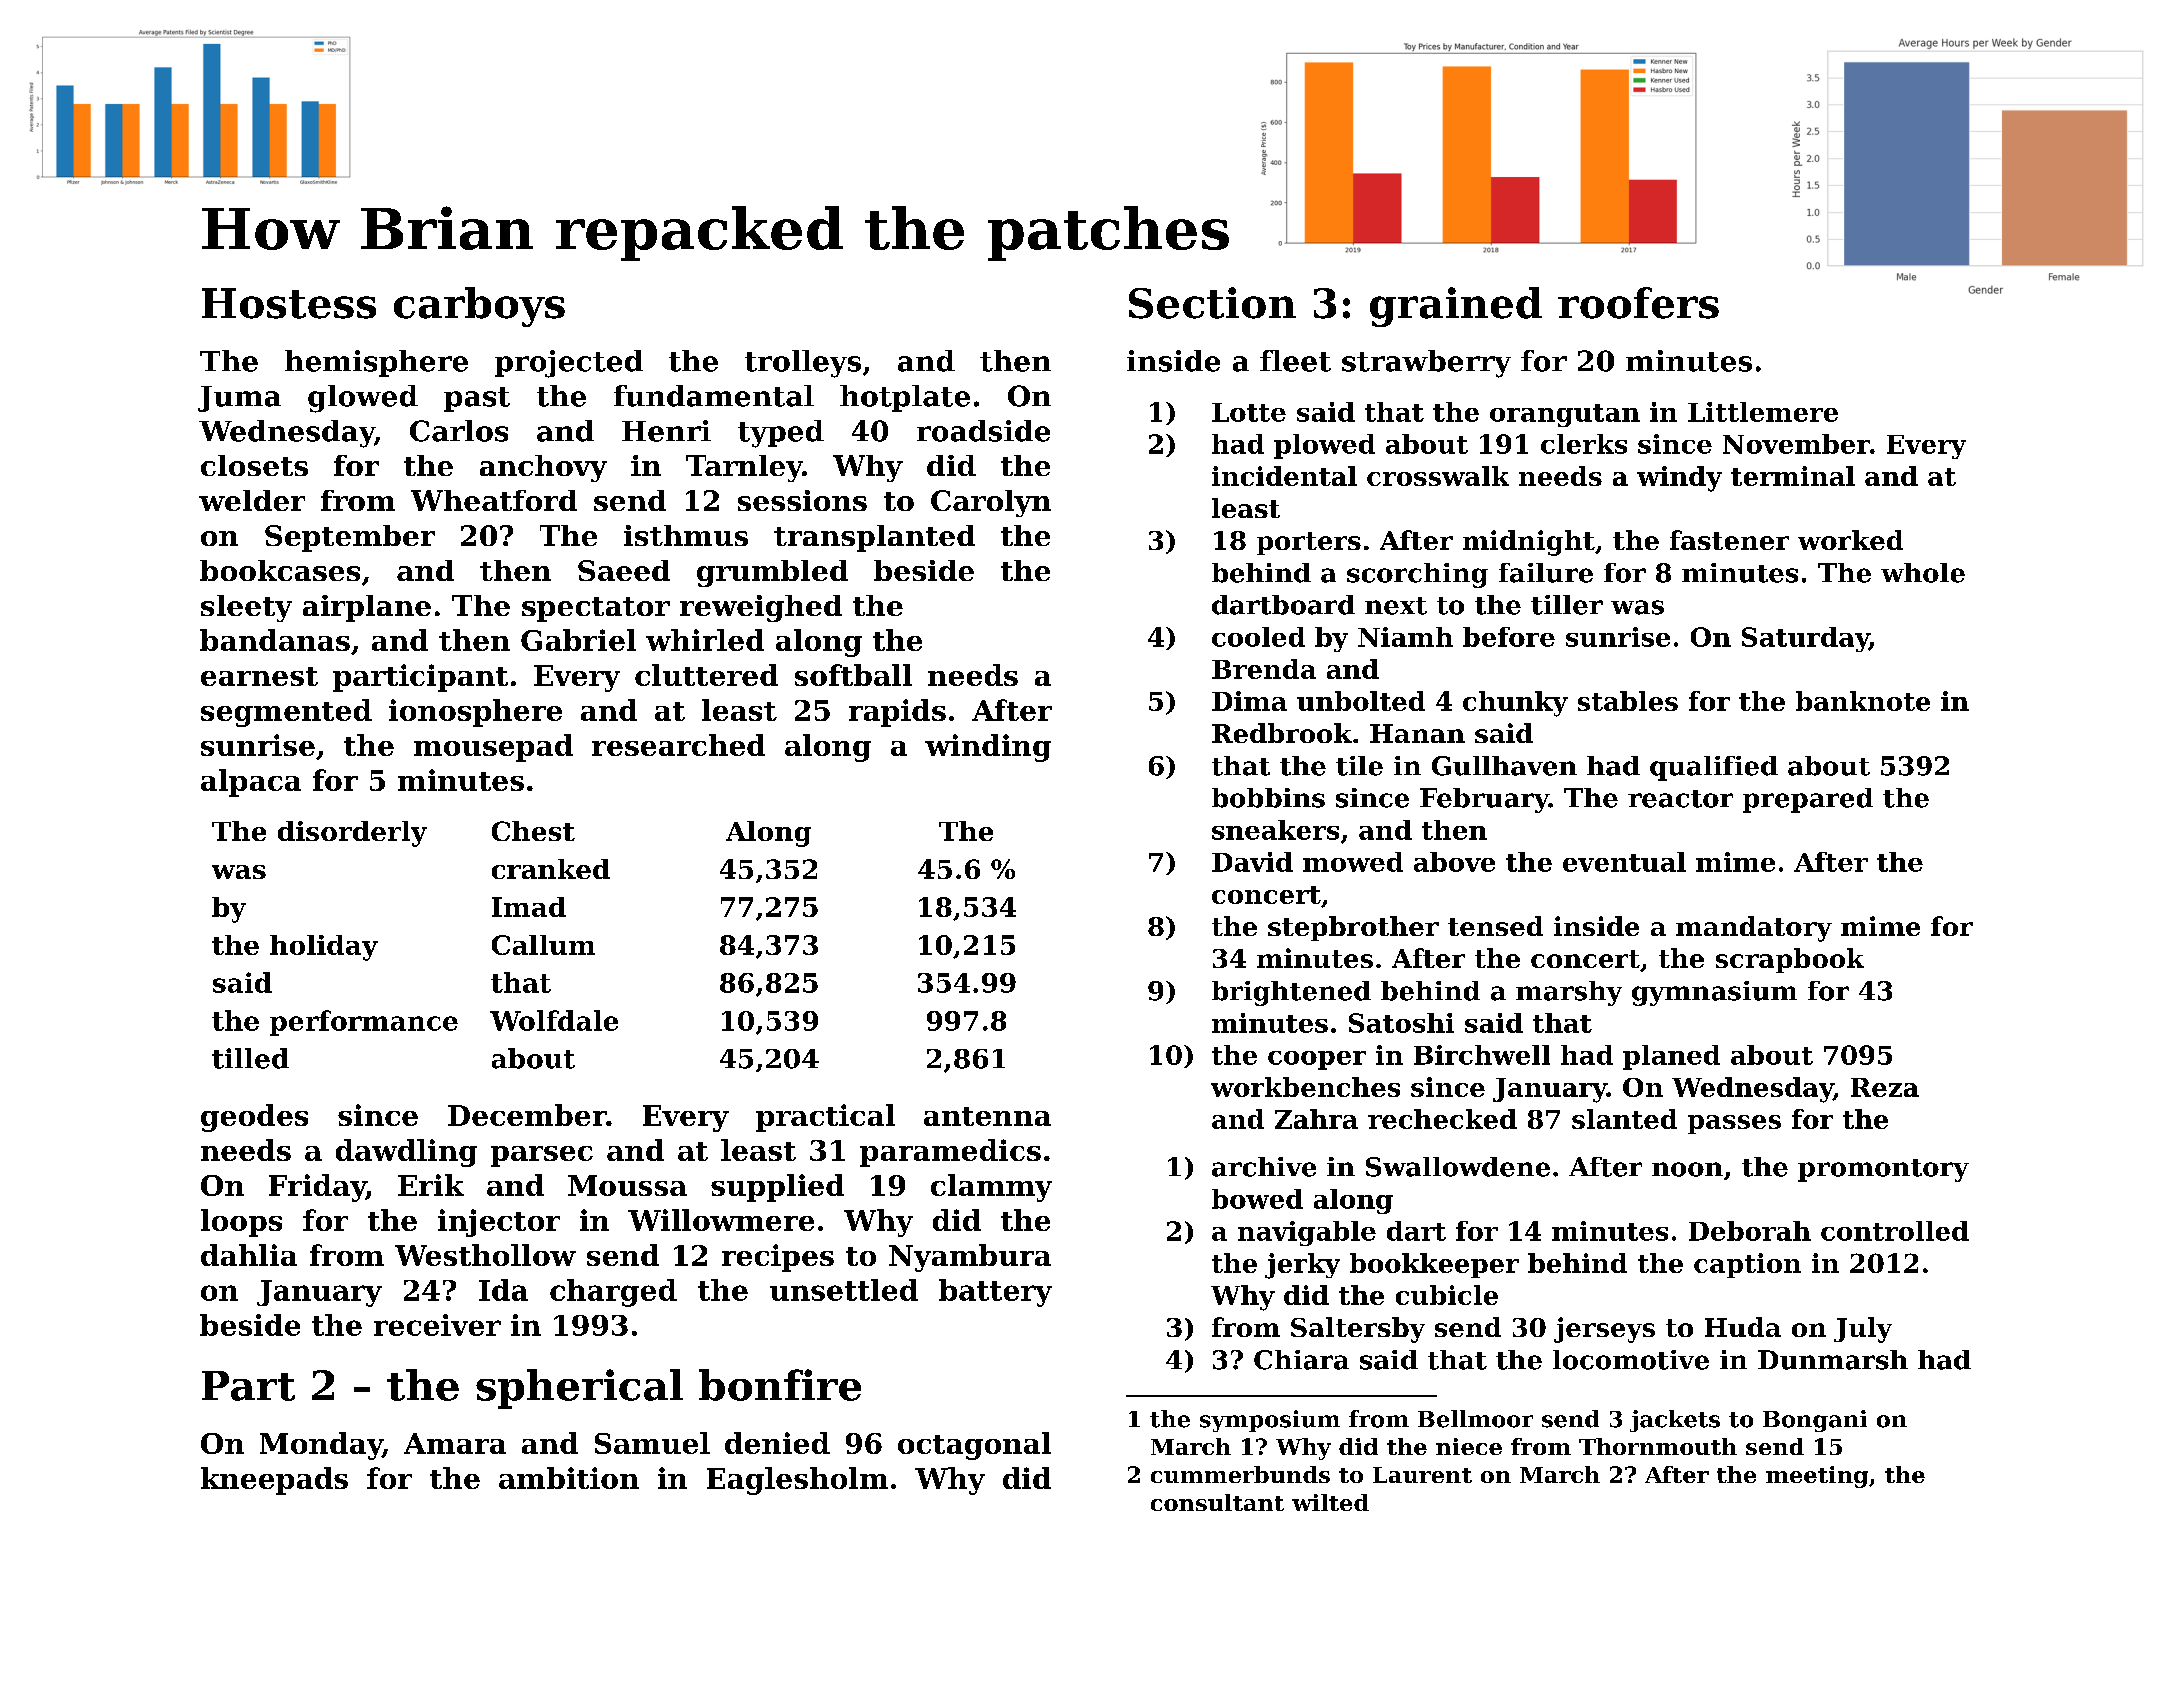  What do you see at coordinates (1567, 605) in the document?
I see `tiller` at bounding box center [1567, 605].
